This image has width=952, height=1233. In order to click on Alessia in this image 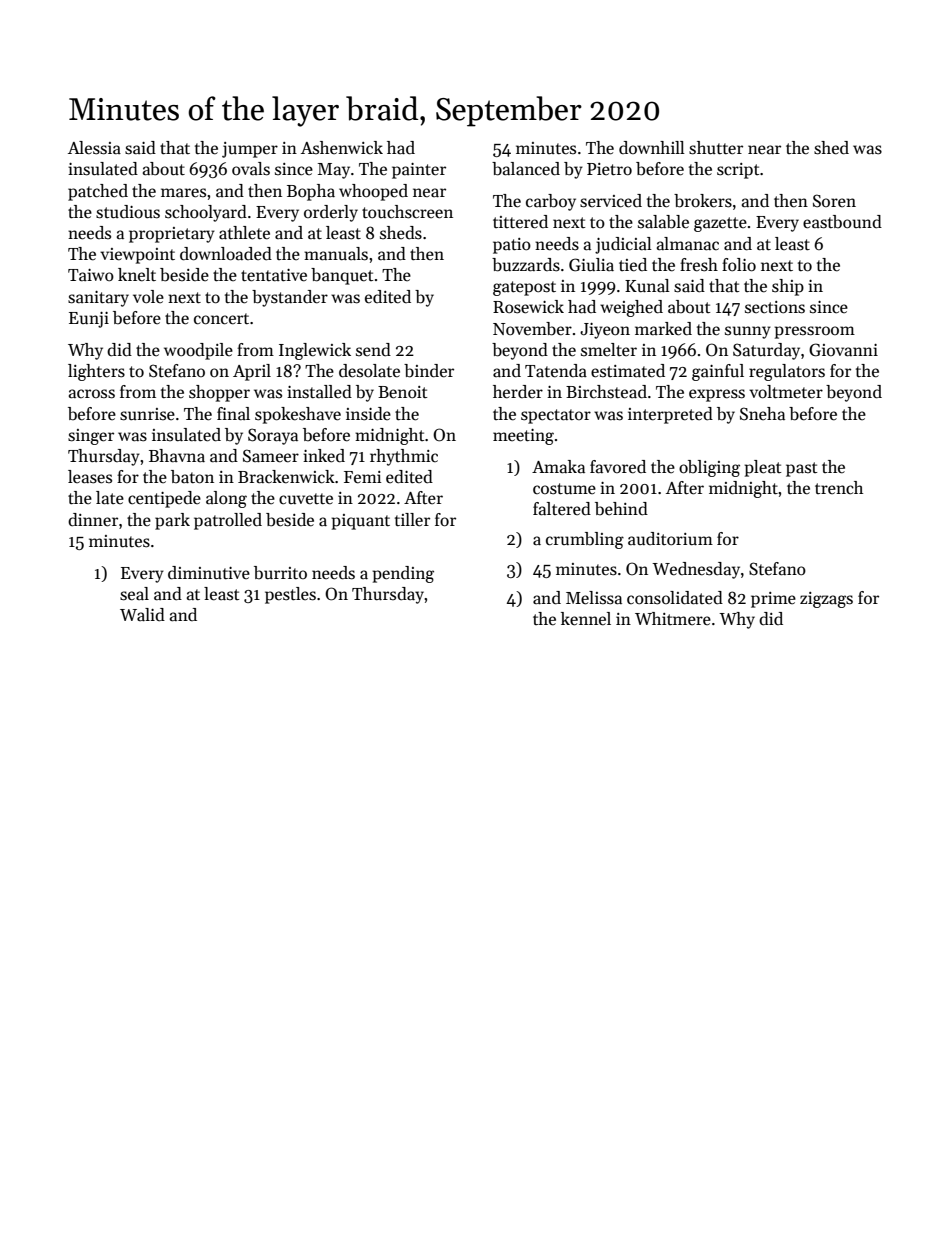, I will do `click(94, 148)`.
